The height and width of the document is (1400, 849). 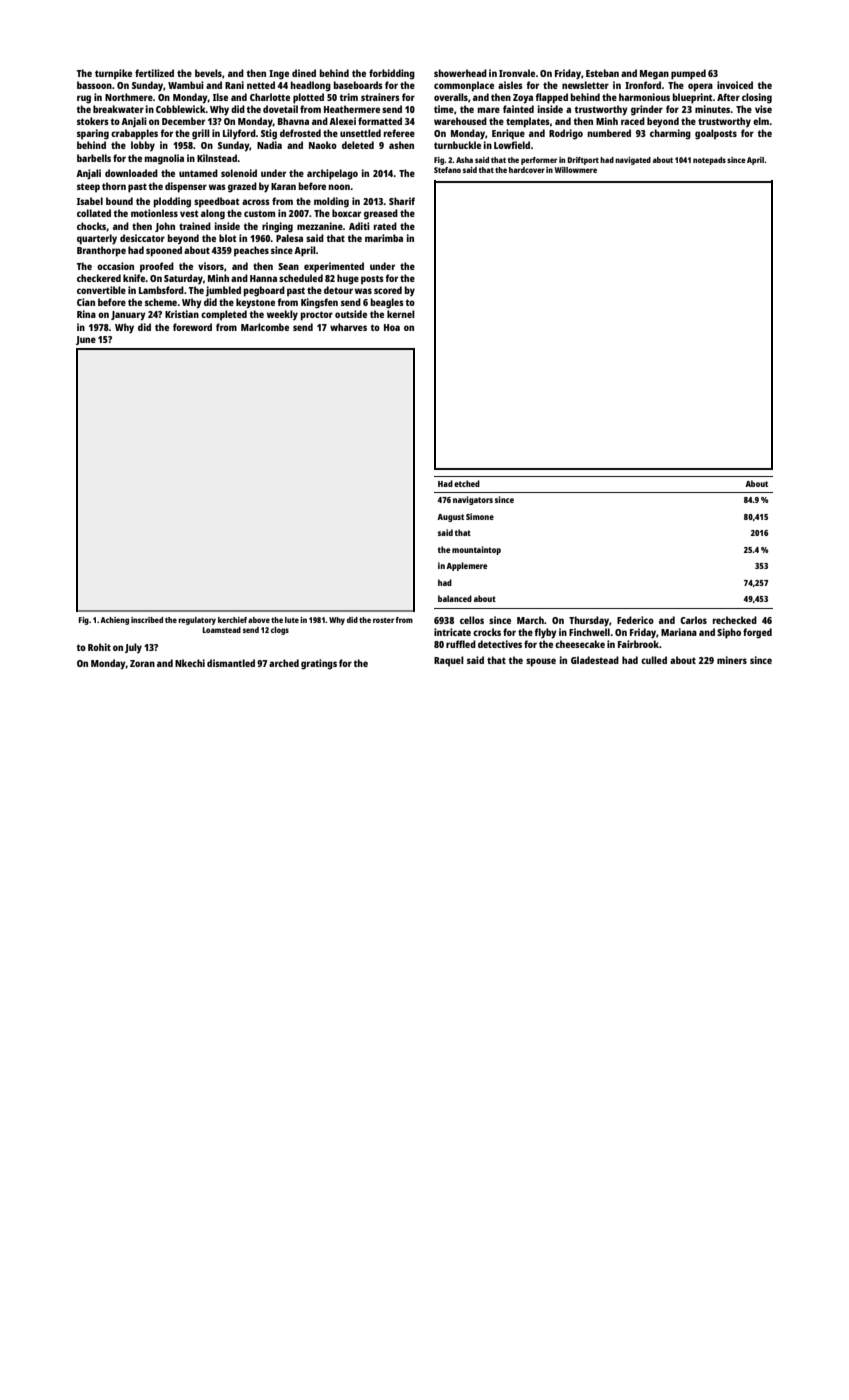 What do you see at coordinates (473, 500) in the document?
I see `navigators` at bounding box center [473, 500].
